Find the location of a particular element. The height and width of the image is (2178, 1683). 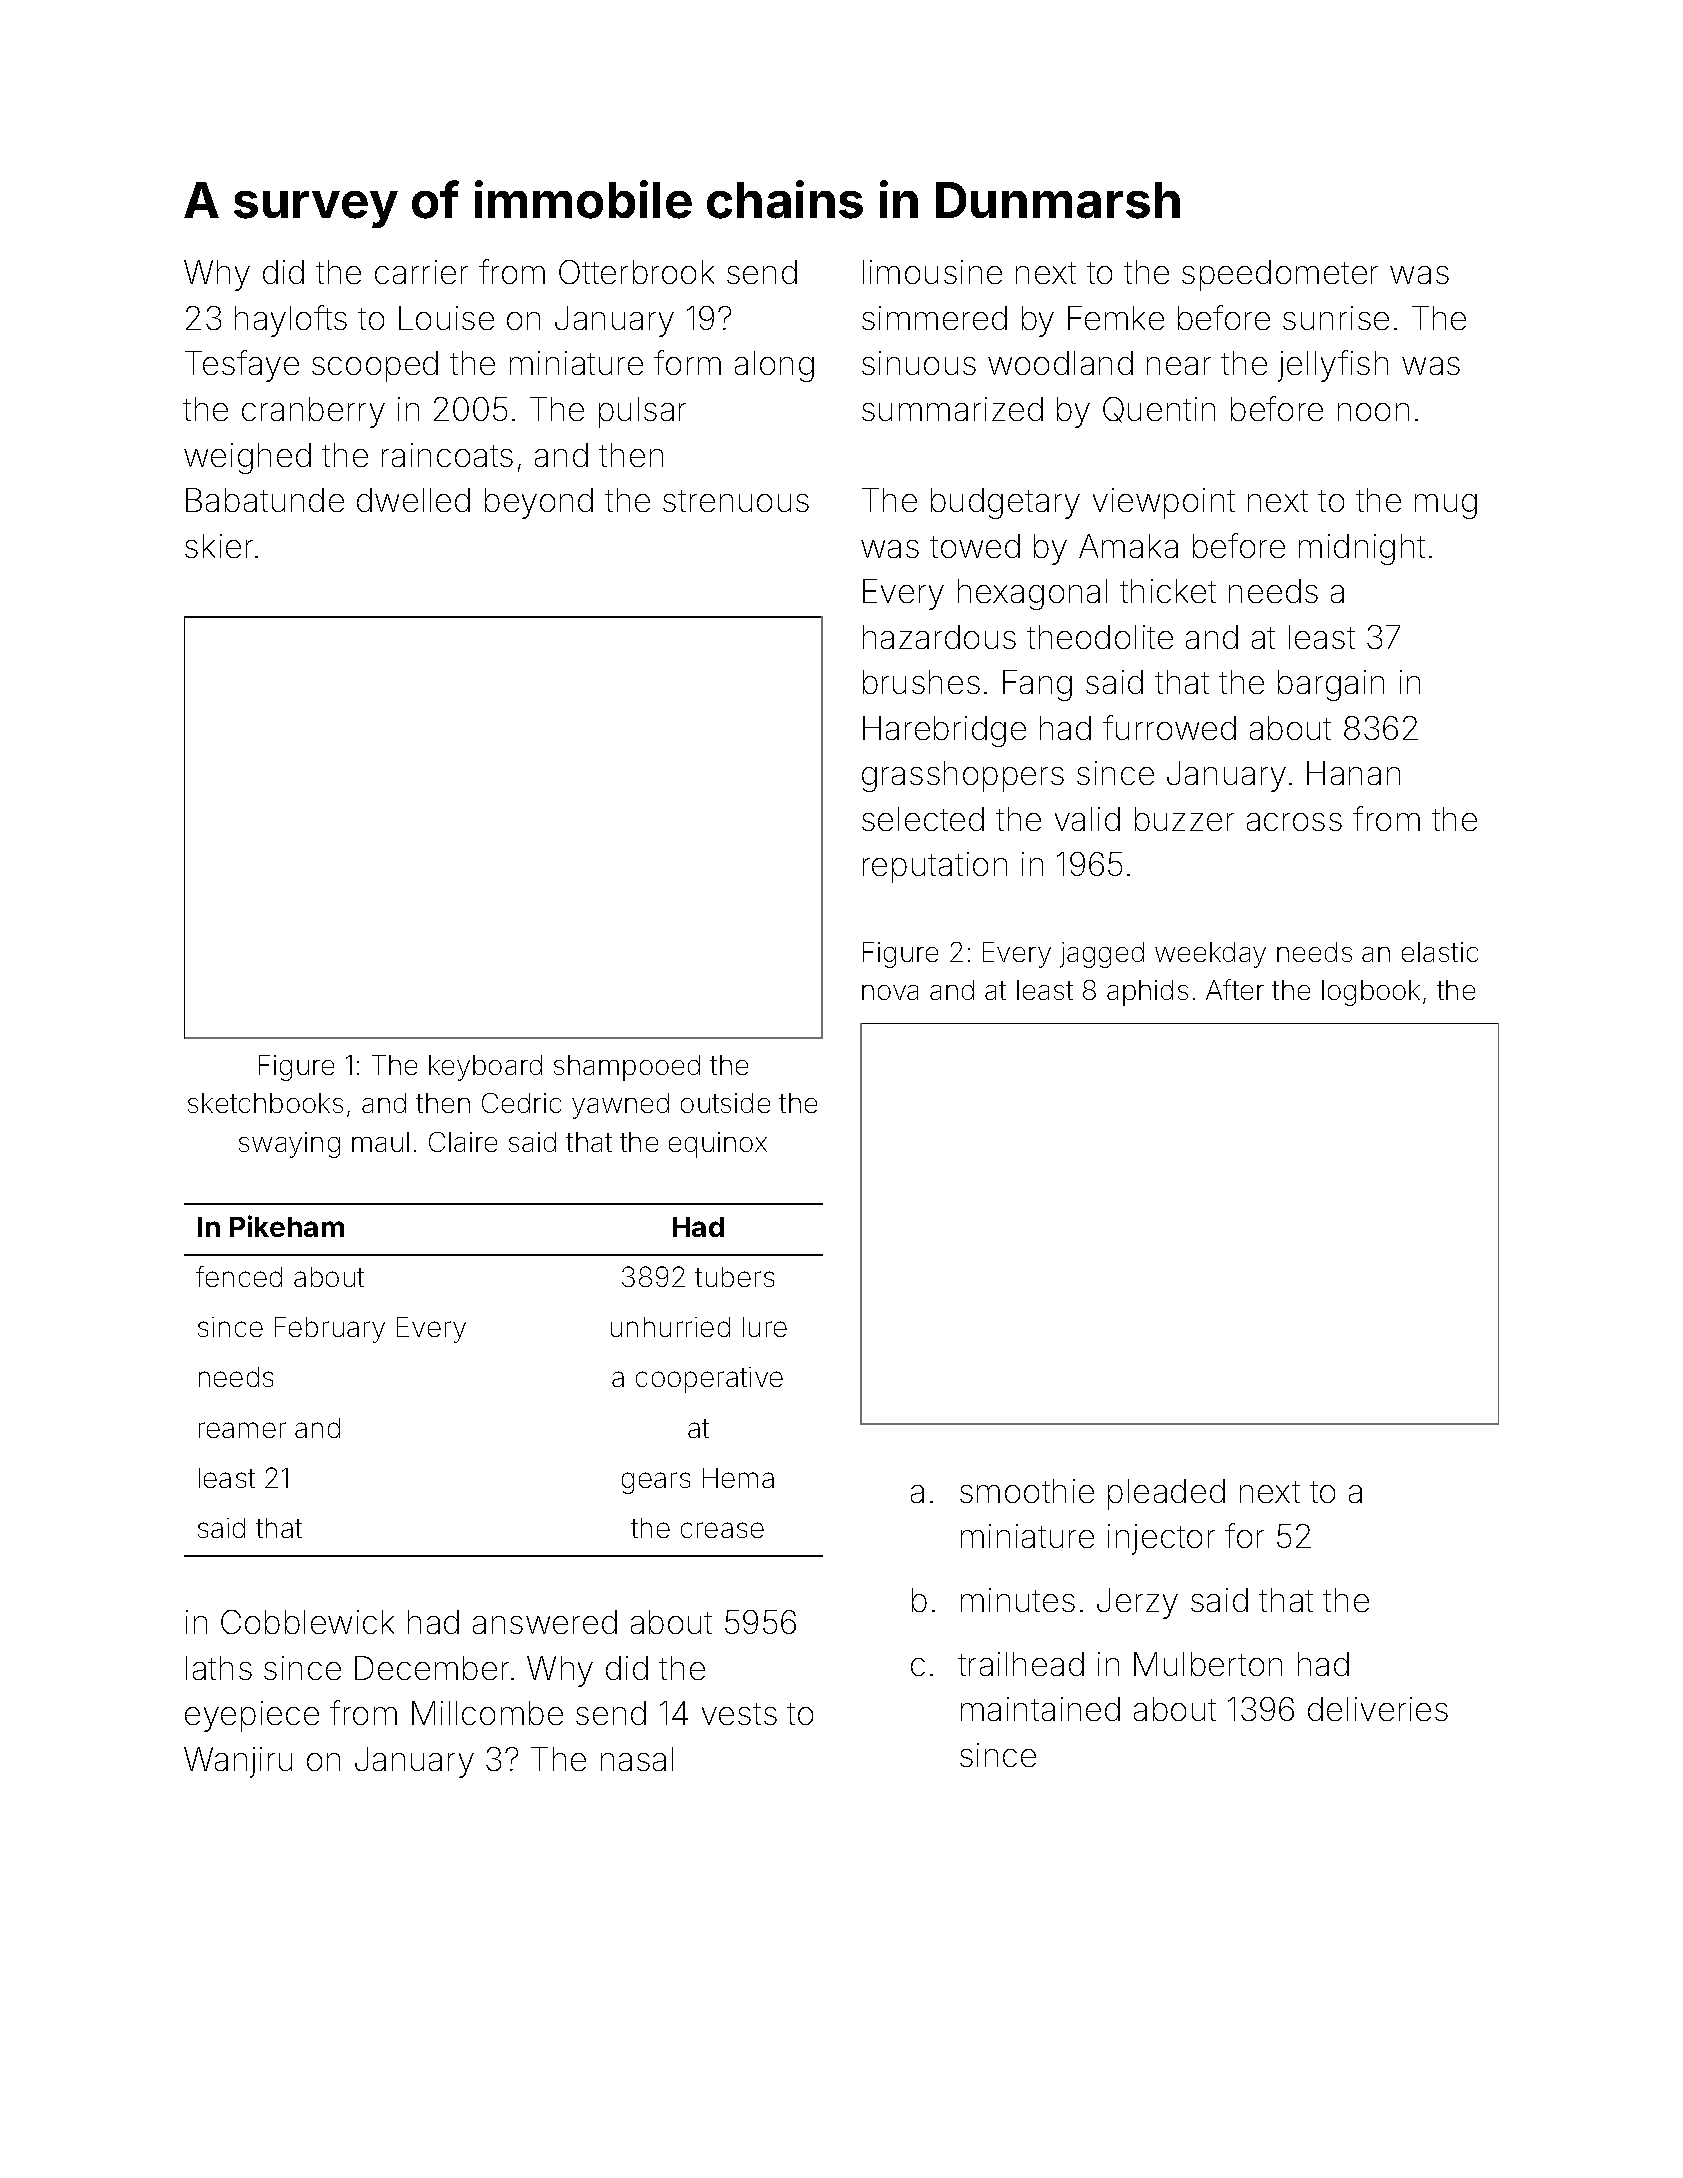

reputation is located at coordinates (935, 867).
